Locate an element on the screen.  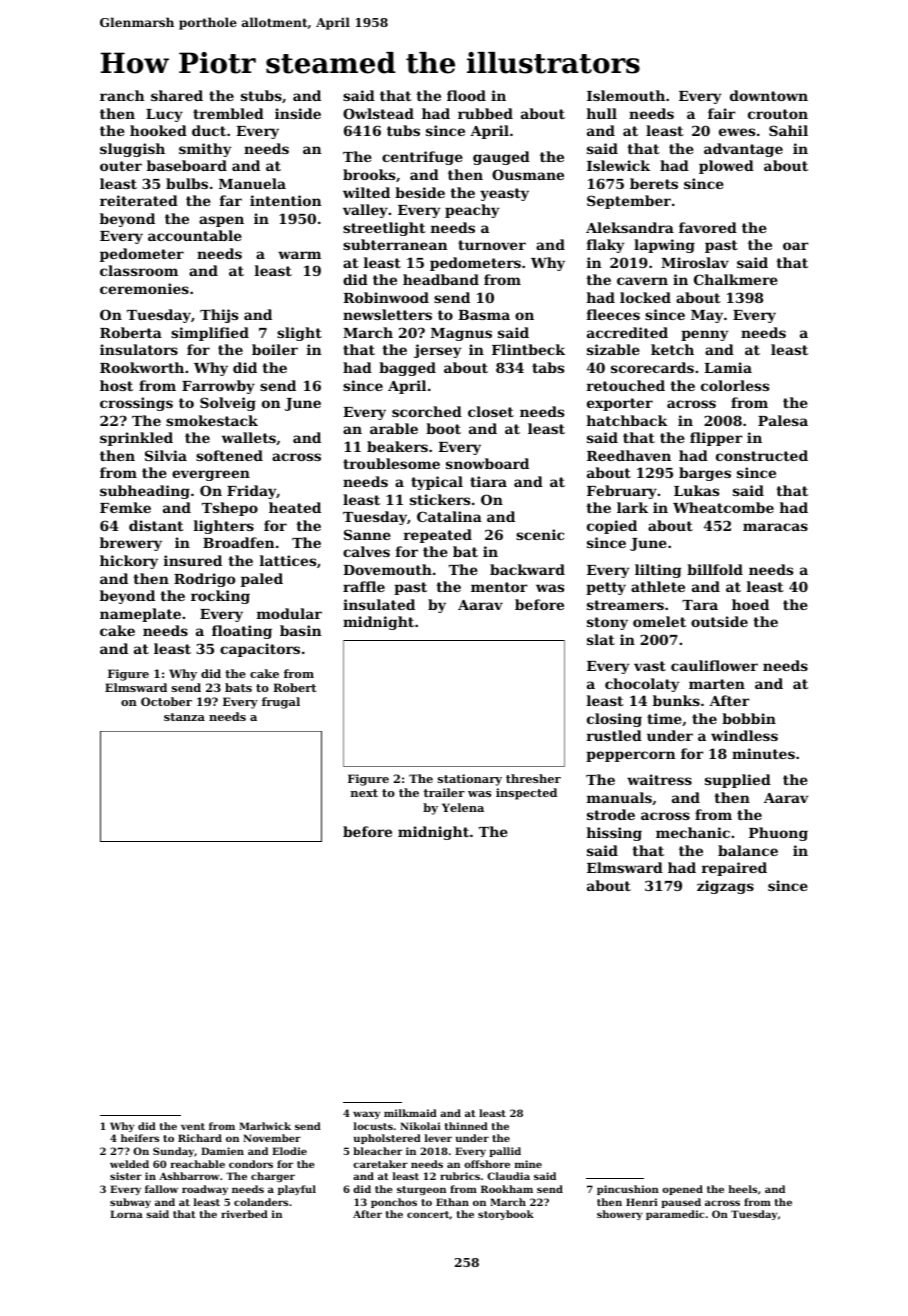
paramedic is located at coordinates (675, 1215).
